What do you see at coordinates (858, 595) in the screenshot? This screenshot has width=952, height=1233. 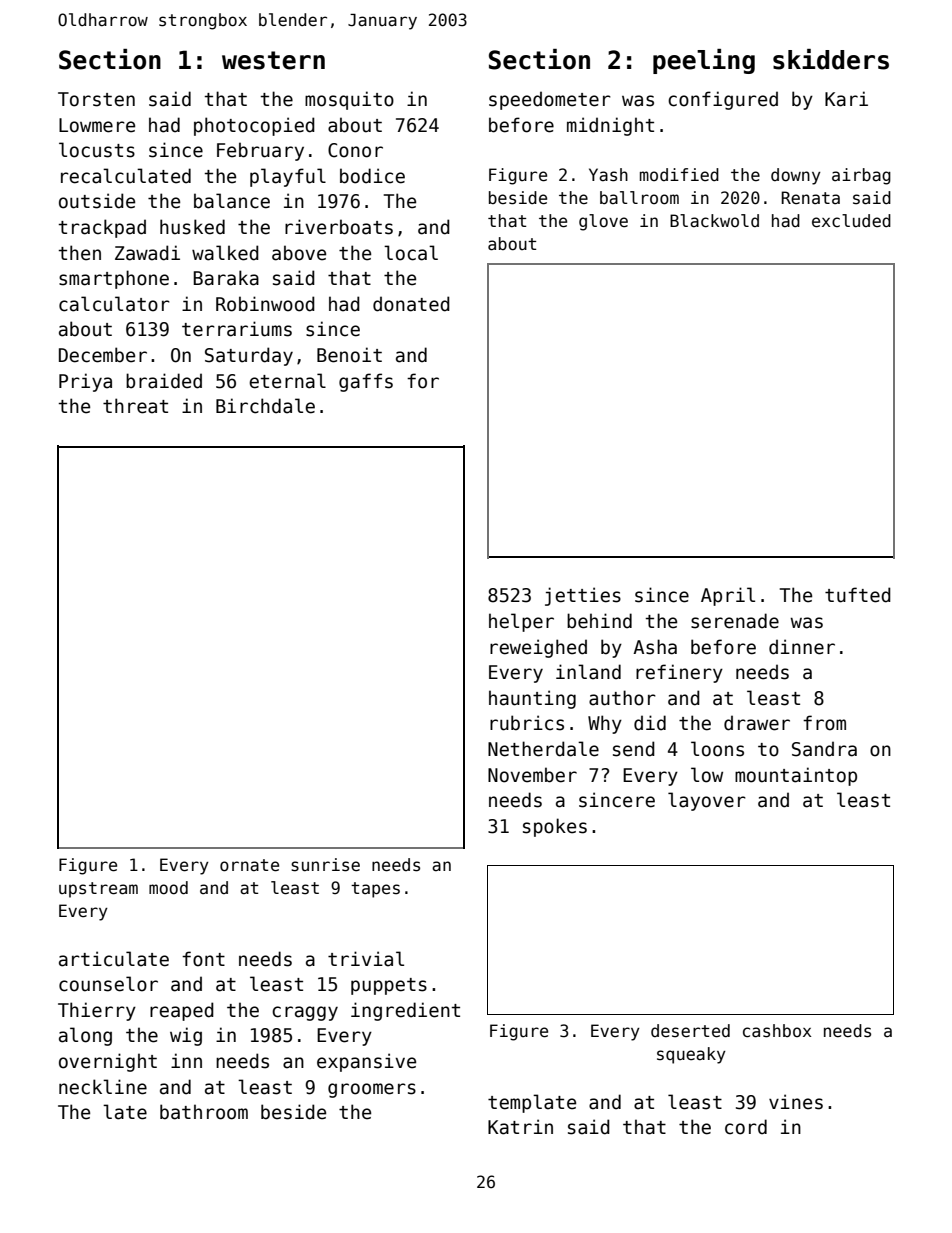 I see `tufted` at bounding box center [858, 595].
